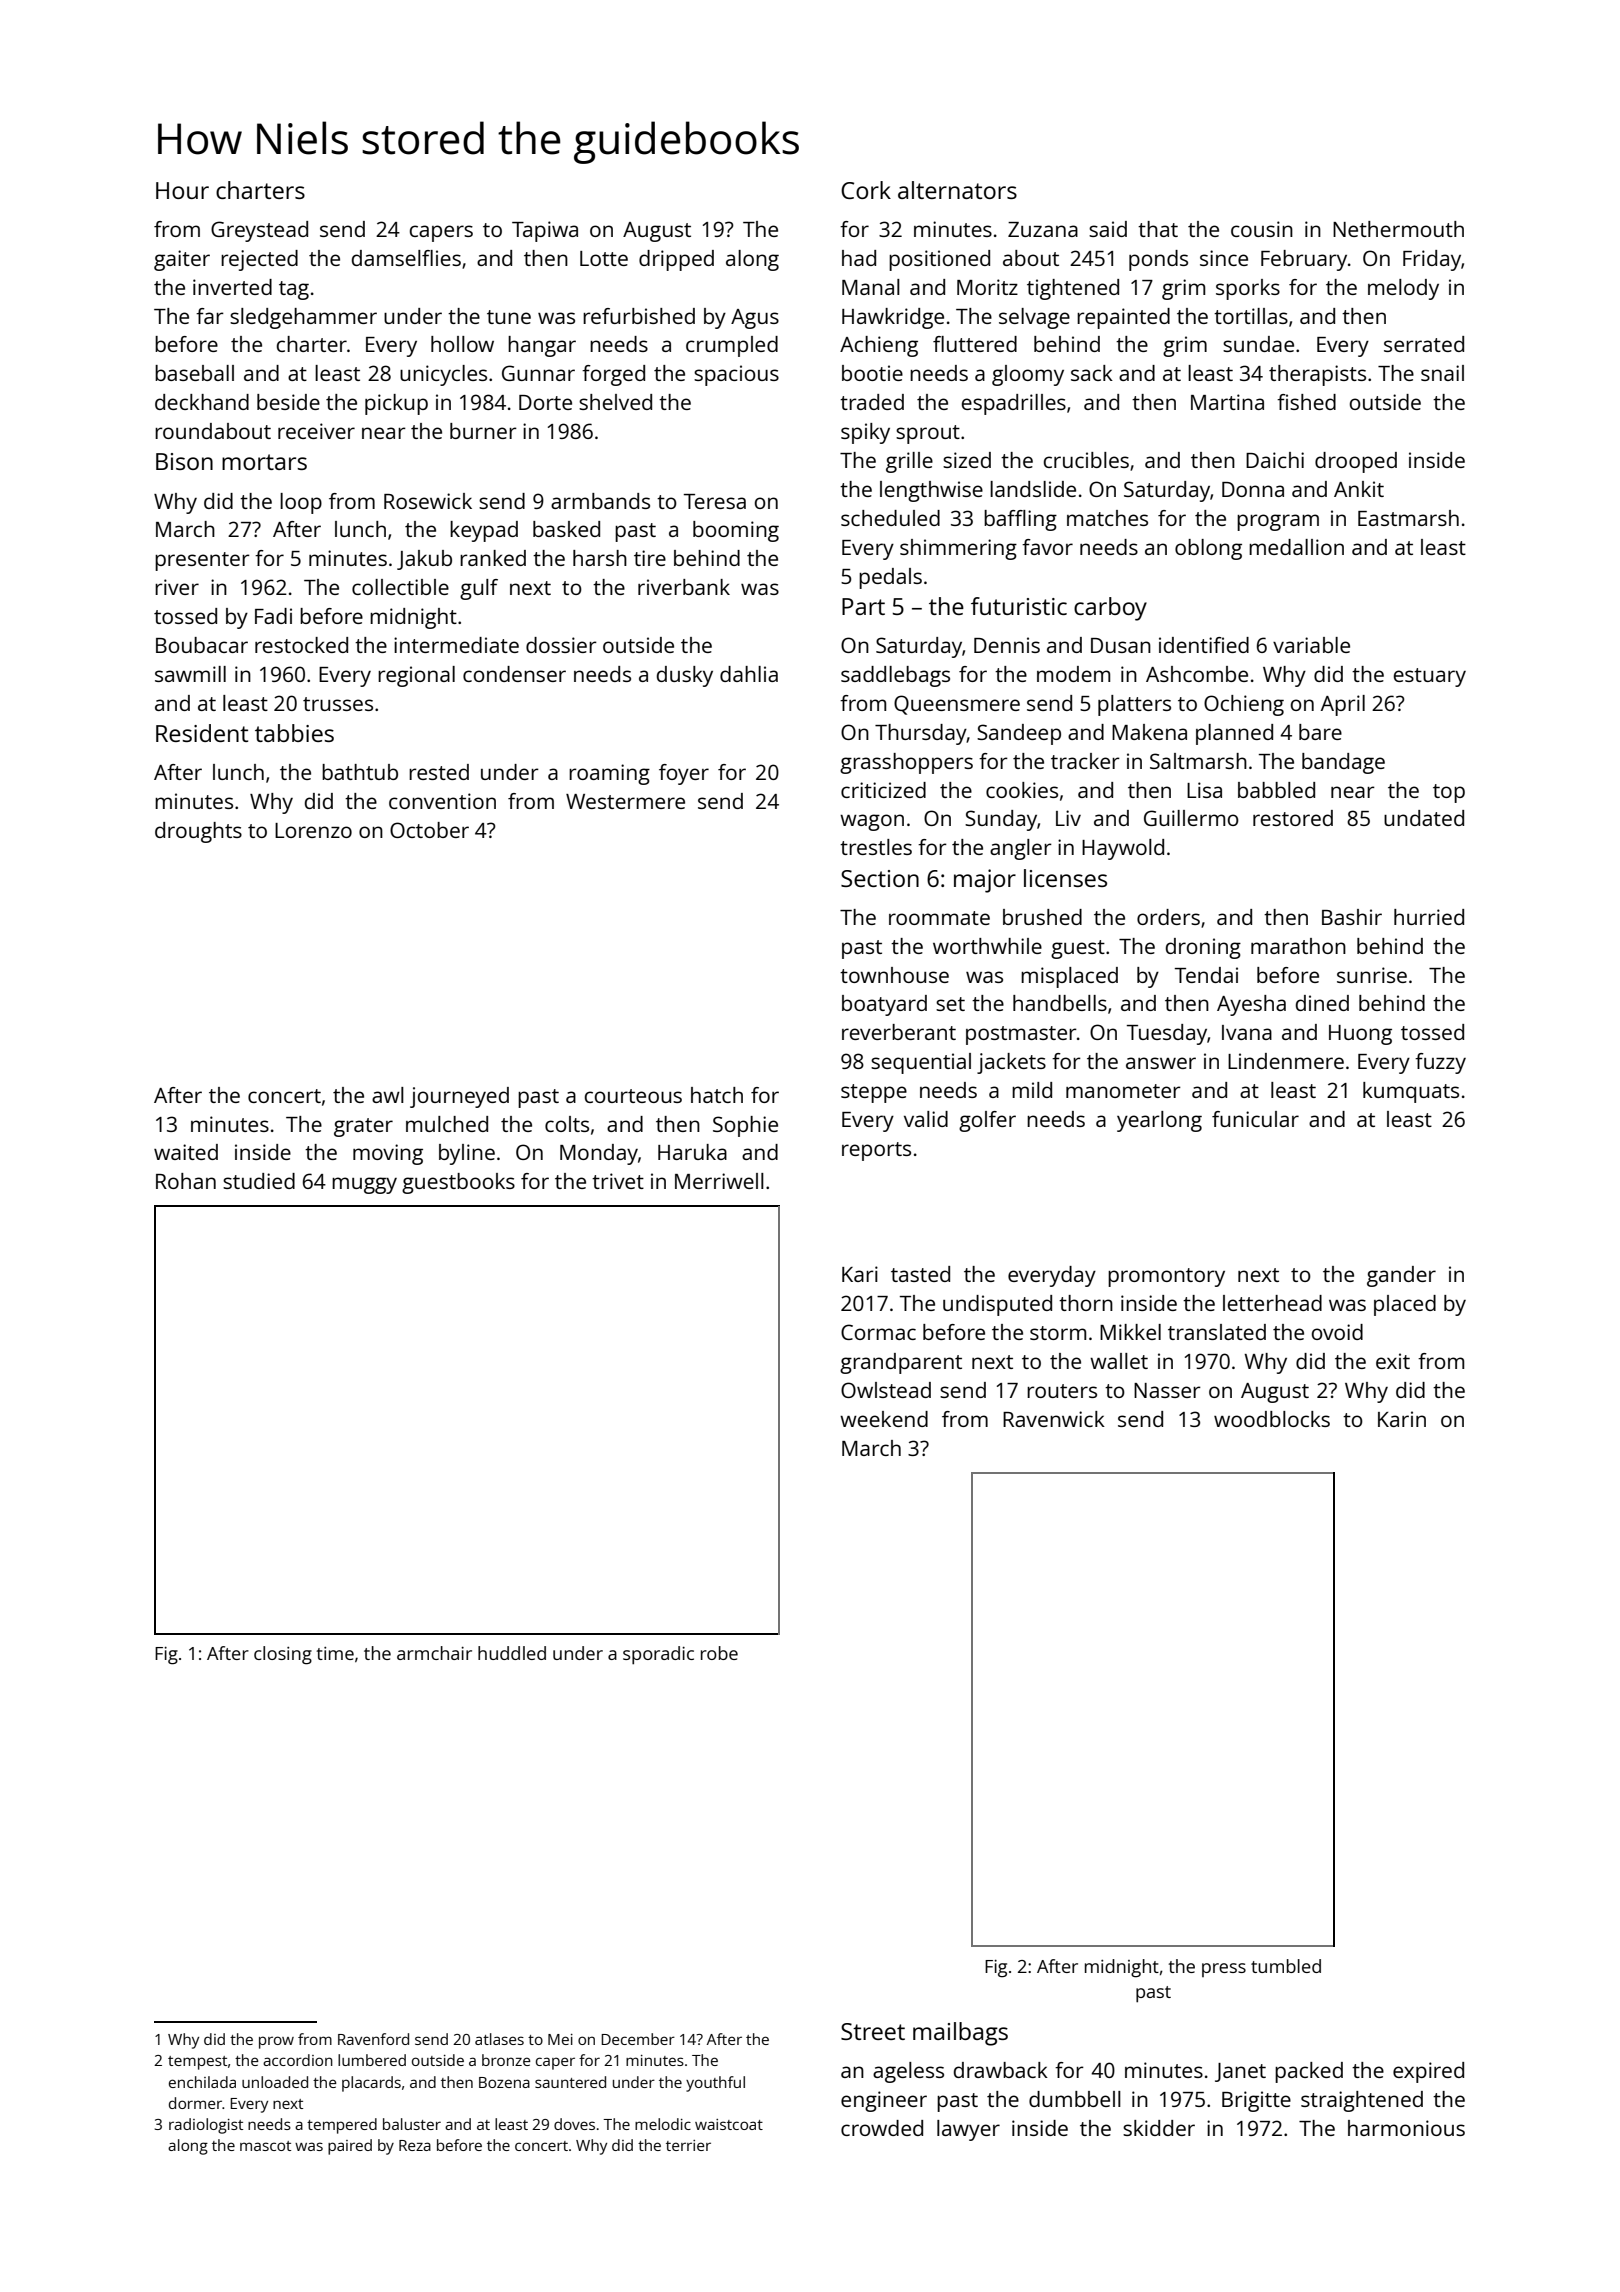  Describe the element at coordinates (259, 260) in the image. I see `rejected` at that location.
